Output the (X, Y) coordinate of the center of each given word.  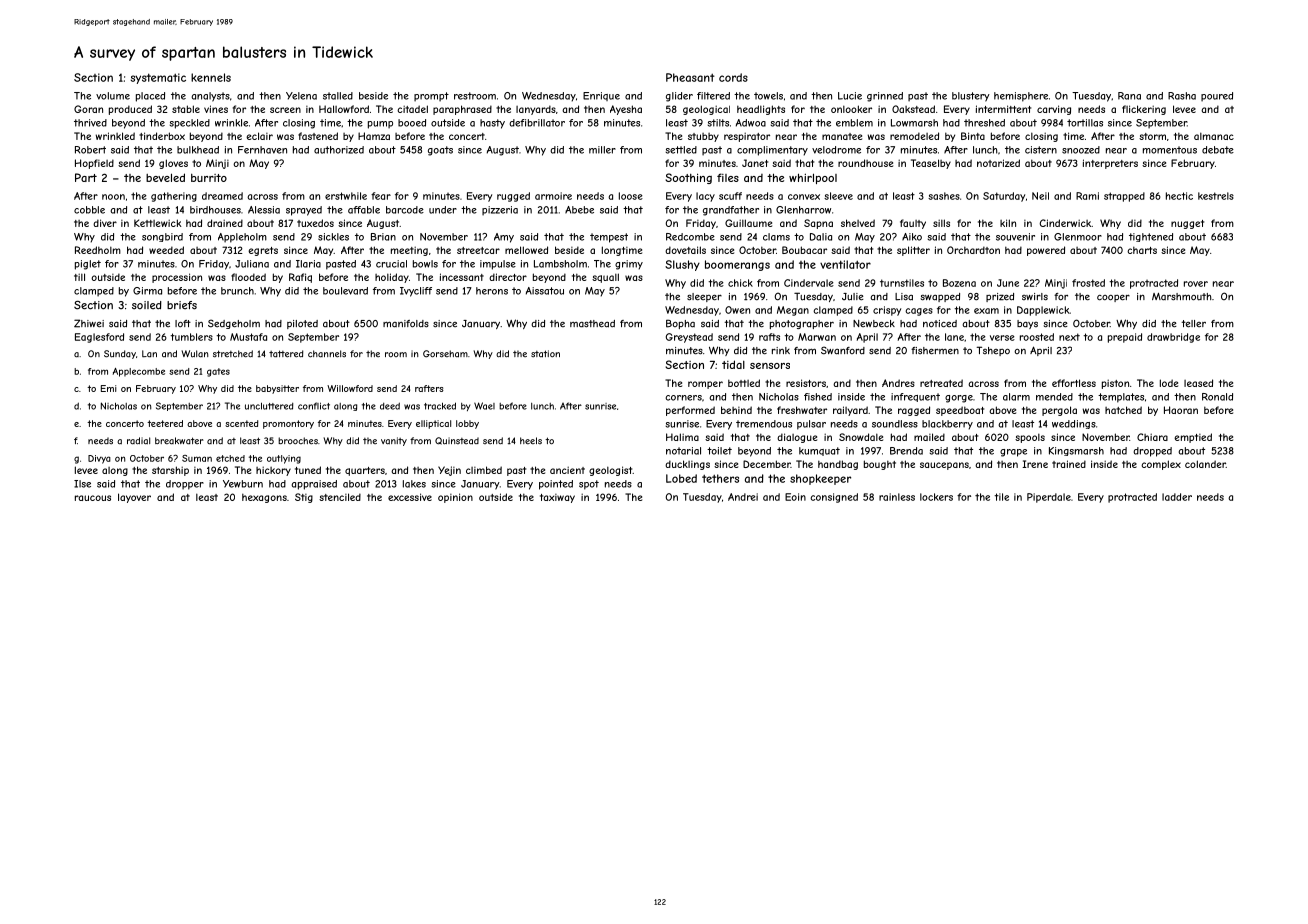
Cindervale (809, 283)
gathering (174, 197)
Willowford (350, 388)
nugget (1187, 224)
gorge (959, 399)
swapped (940, 297)
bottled (744, 383)
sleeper (704, 297)
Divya (99, 459)
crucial (391, 264)
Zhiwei (89, 323)
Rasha (1182, 96)
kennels (211, 77)
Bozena (959, 283)
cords (733, 77)
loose (631, 196)
